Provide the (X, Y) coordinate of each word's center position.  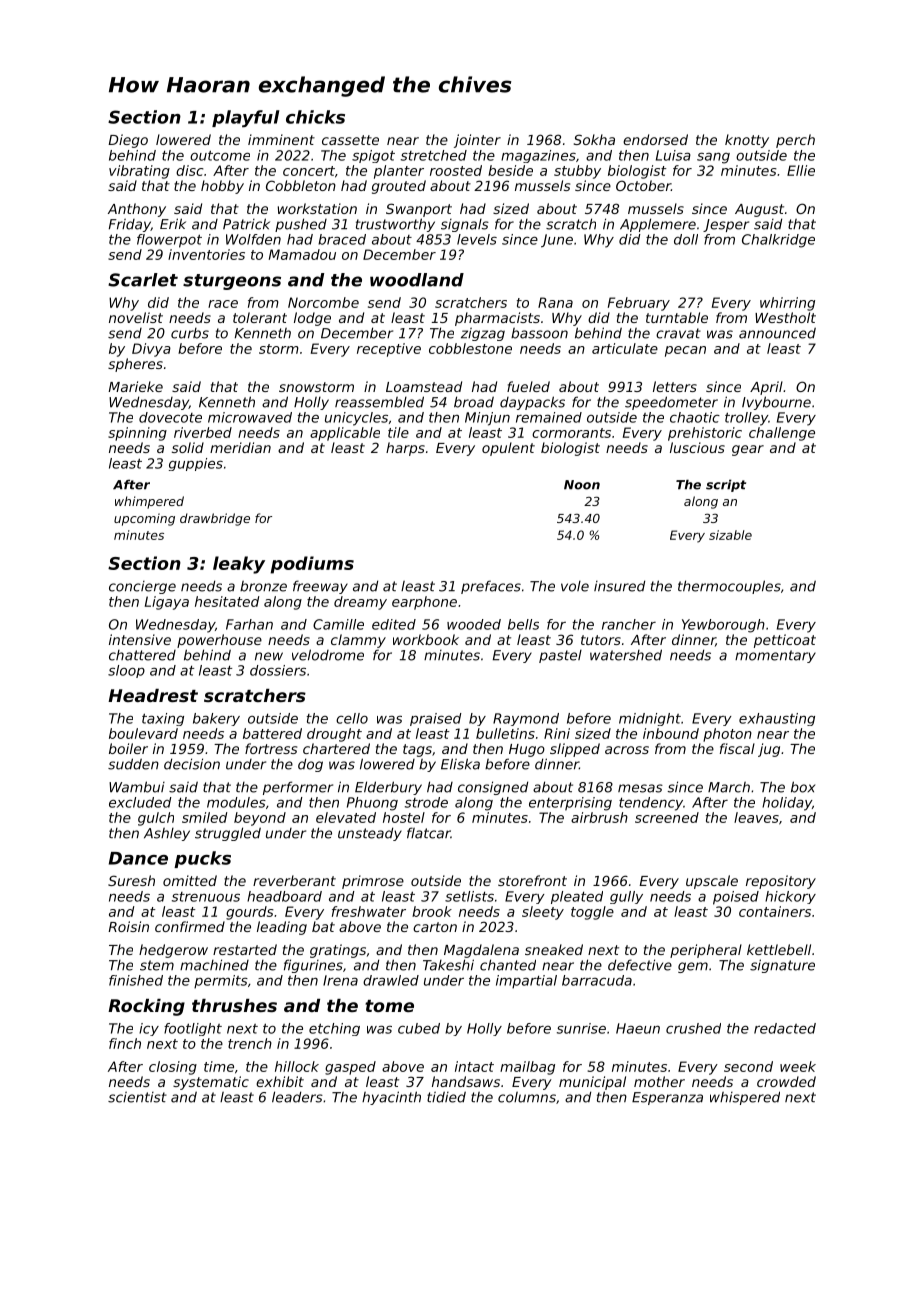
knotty (747, 141)
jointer (477, 141)
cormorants (571, 433)
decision (192, 764)
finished (136, 980)
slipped (575, 750)
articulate (625, 348)
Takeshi (448, 965)
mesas (640, 788)
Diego (128, 141)
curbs (190, 333)
